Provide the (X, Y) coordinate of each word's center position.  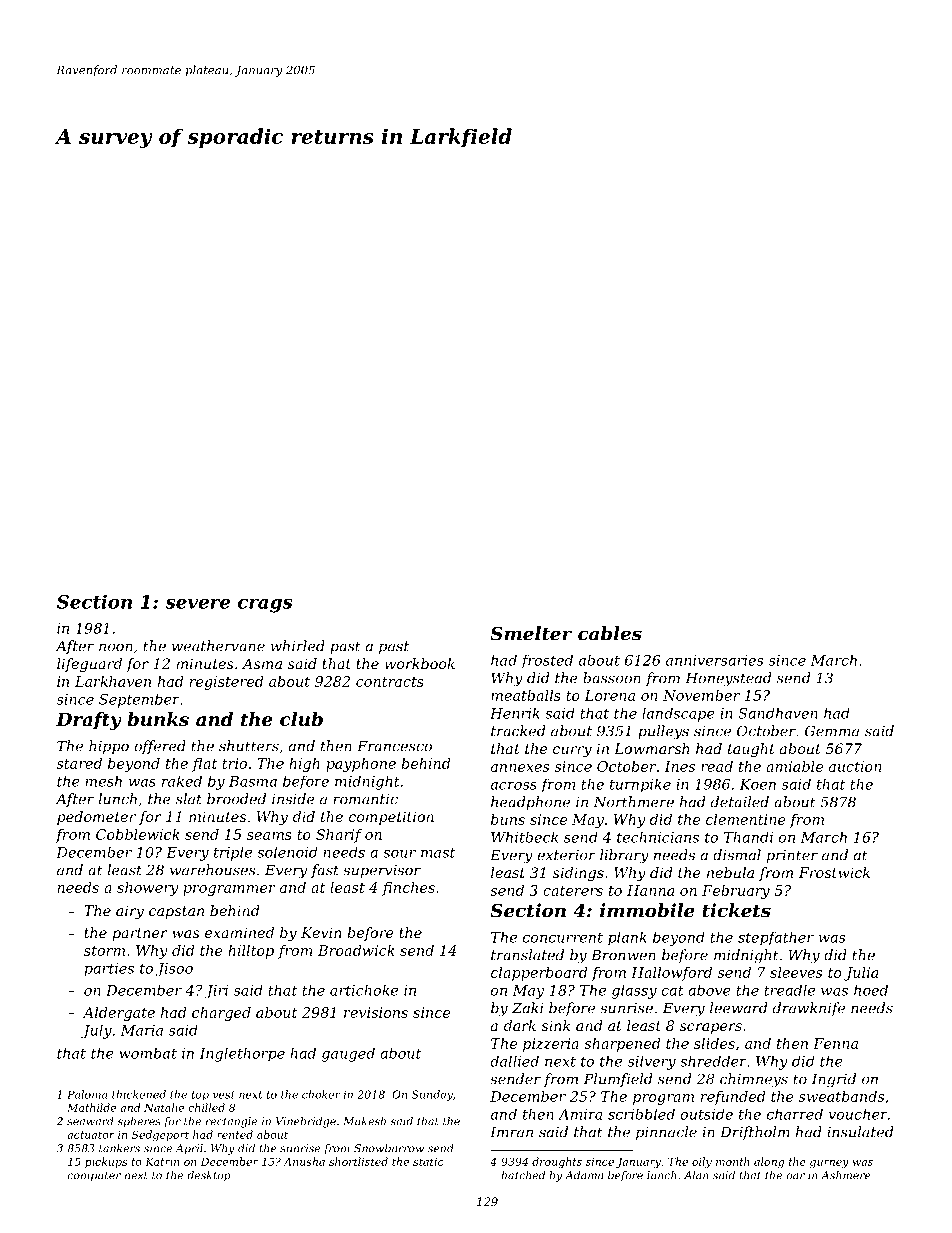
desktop (209, 1176)
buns (508, 819)
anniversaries (714, 660)
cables (610, 633)
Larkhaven (113, 681)
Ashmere (845, 1175)
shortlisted (358, 1161)
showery (147, 889)
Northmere (634, 802)
